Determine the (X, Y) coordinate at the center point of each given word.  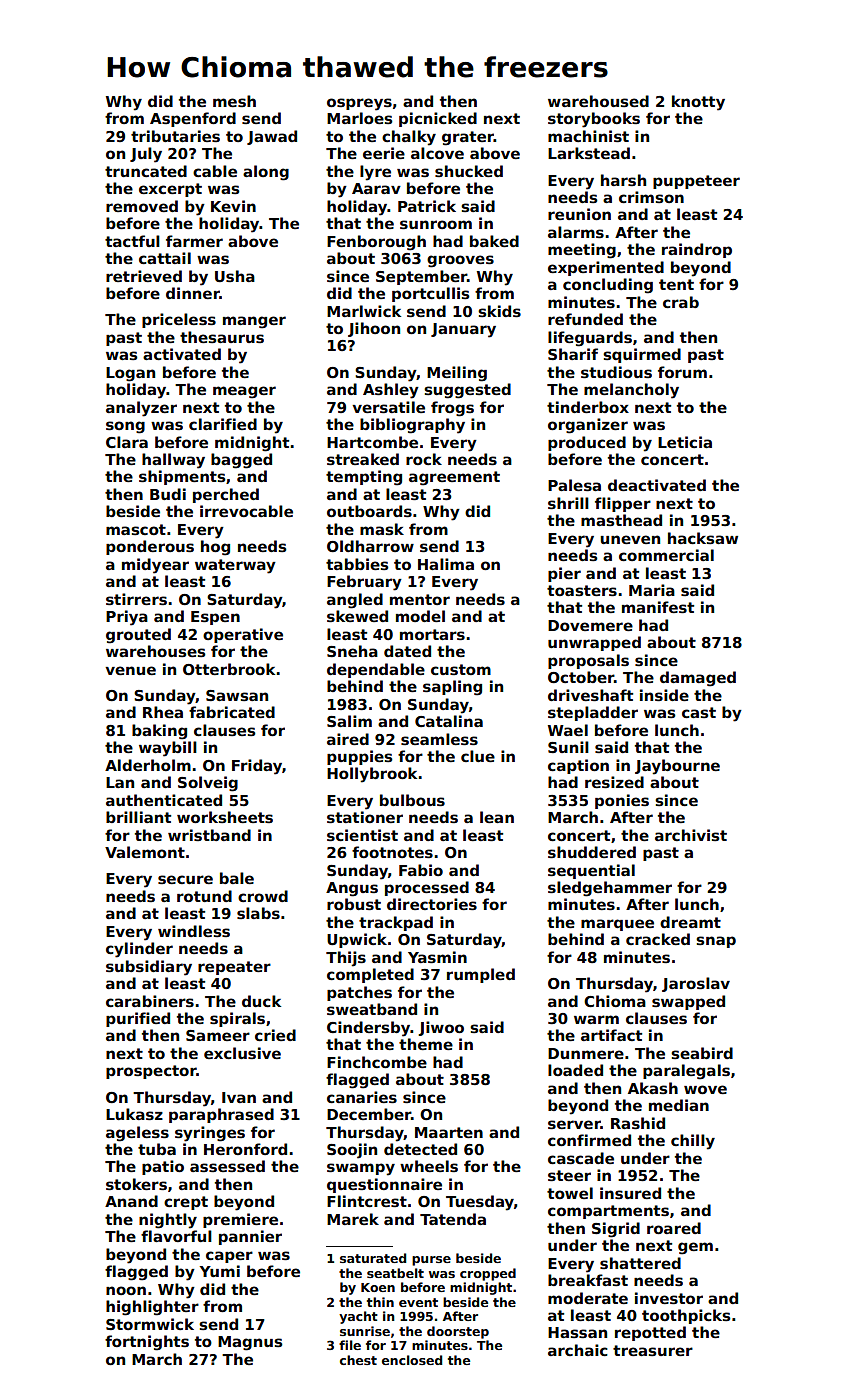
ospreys (359, 104)
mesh (234, 101)
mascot (136, 529)
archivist (691, 835)
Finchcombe (377, 1062)
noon (126, 1290)
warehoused (598, 101)
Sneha (352, 651)
